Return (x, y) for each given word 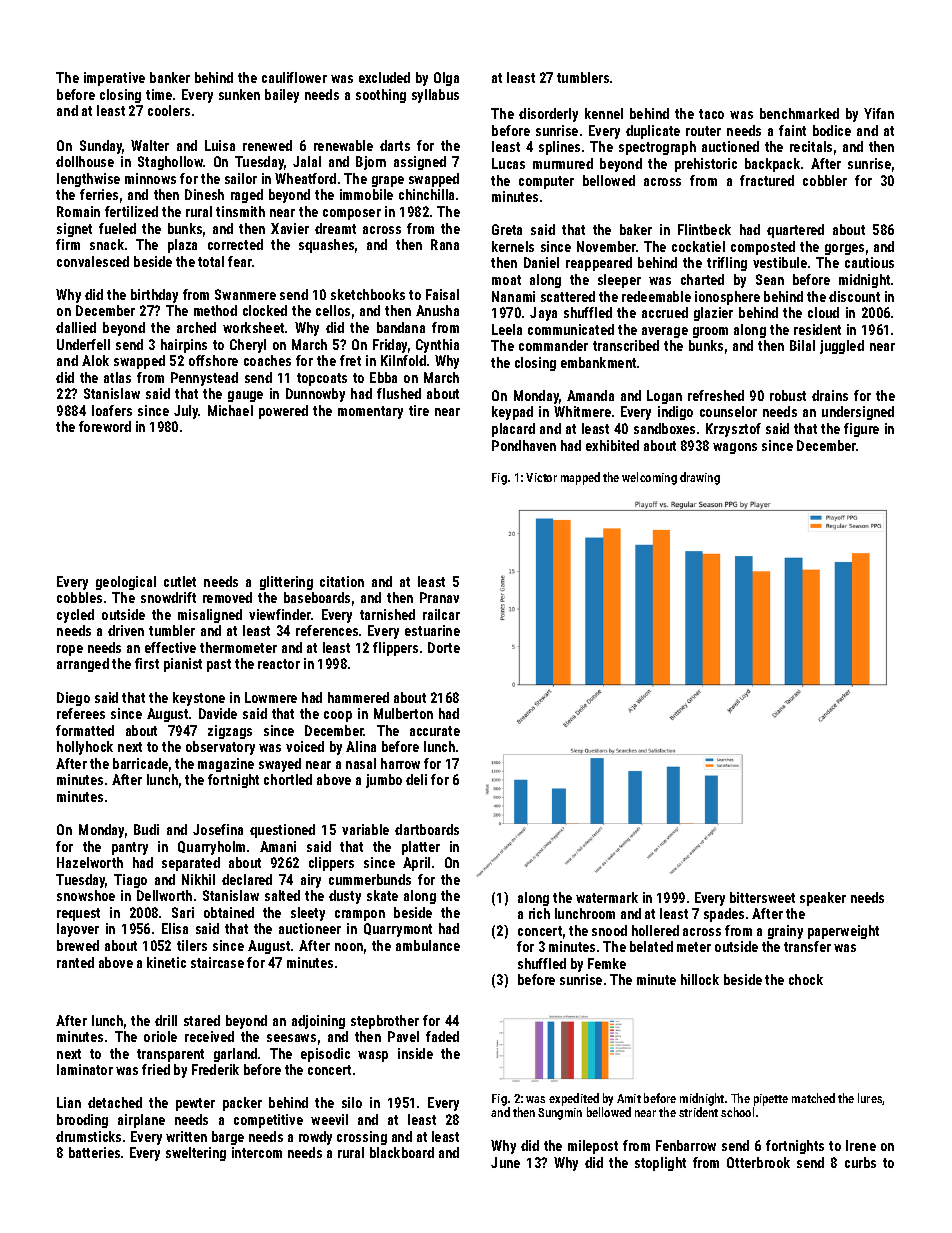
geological (126, 583)
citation (342, 581)
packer (242, 1104)
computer (546, 182)
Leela (507, 329)
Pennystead (204, 379)
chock (806, 979)
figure (861, 430)
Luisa (220, 145)
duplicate (653, 132)
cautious (869, 262)
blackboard (402, 1152)
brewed (78, 945)
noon (349, 947)
